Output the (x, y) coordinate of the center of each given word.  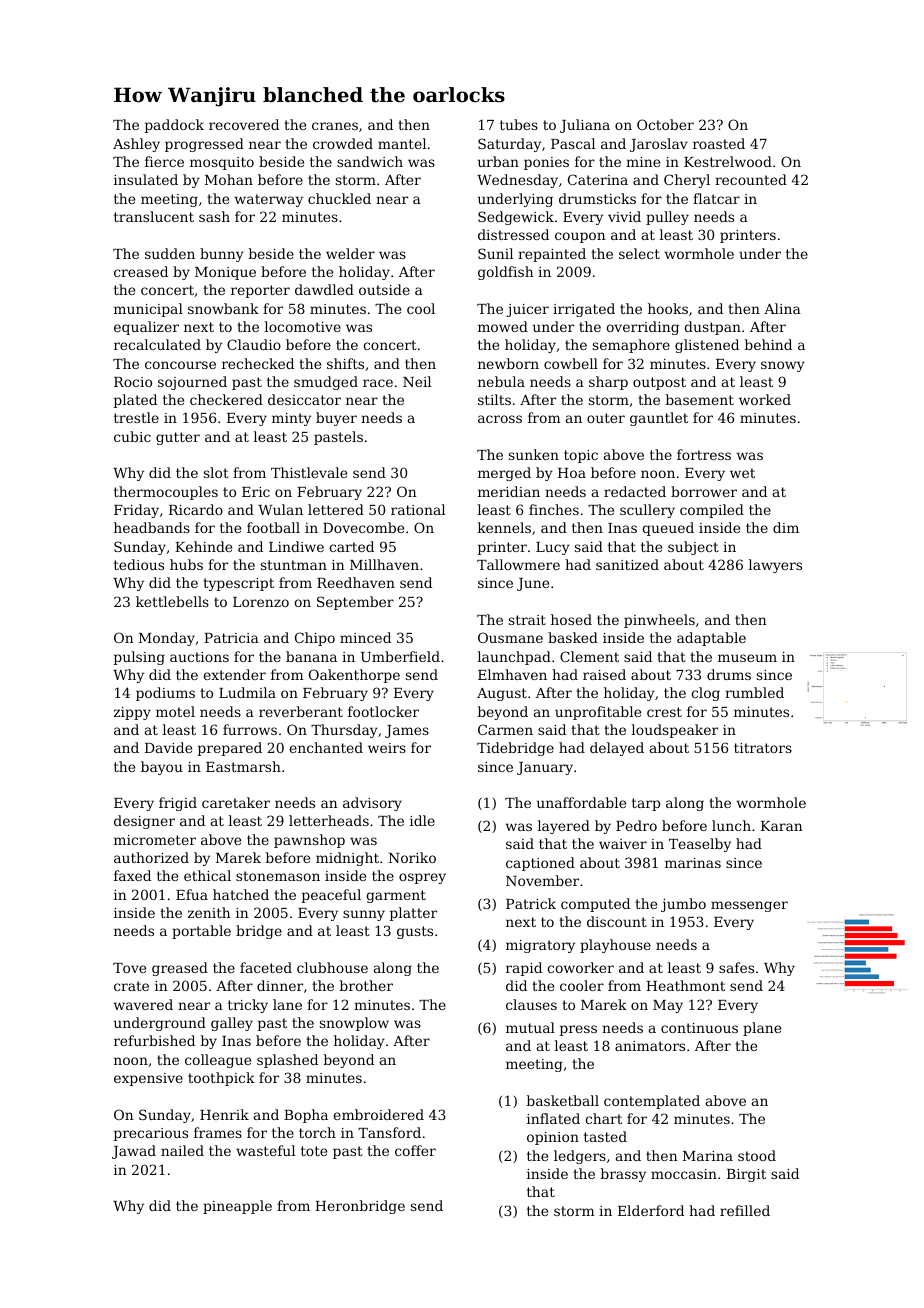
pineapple (237, 1207)
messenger (749, 906)
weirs (387, 748)
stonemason (278, 876)
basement (700, 399)
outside (384, 289)
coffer (415, 1150)
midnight (347, 859)
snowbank (223, 308)
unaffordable (581, 802)
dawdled (324, 289)
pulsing (139, 658)
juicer (527, 310)
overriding (642, 328)
